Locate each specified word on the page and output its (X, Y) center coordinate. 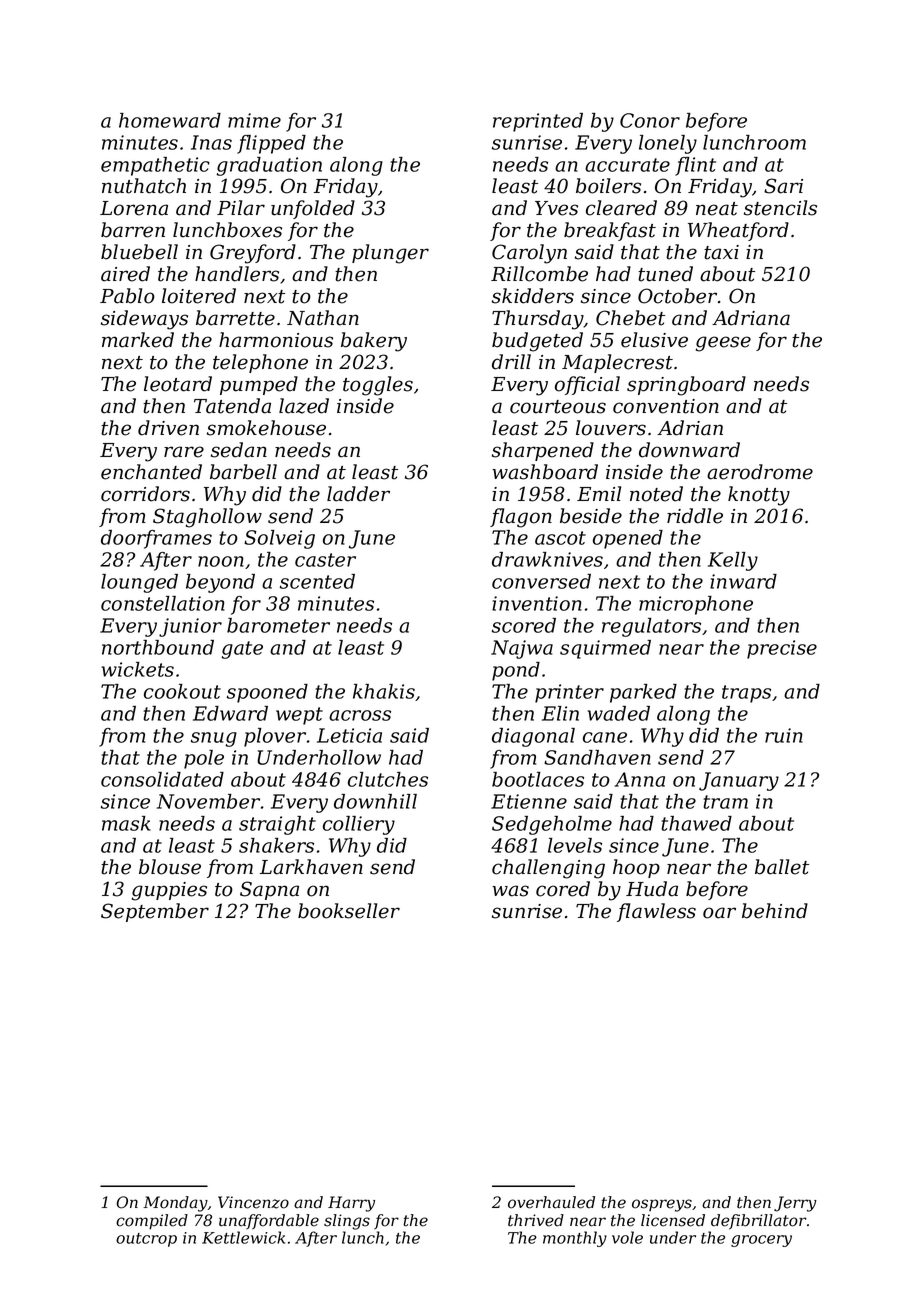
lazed (304, 406)
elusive (654, 340)
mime (254, 120)
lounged (139, 583)
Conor (650, 120)
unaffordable (269, 1222)
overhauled (551, 1202)
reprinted (538, 122)
